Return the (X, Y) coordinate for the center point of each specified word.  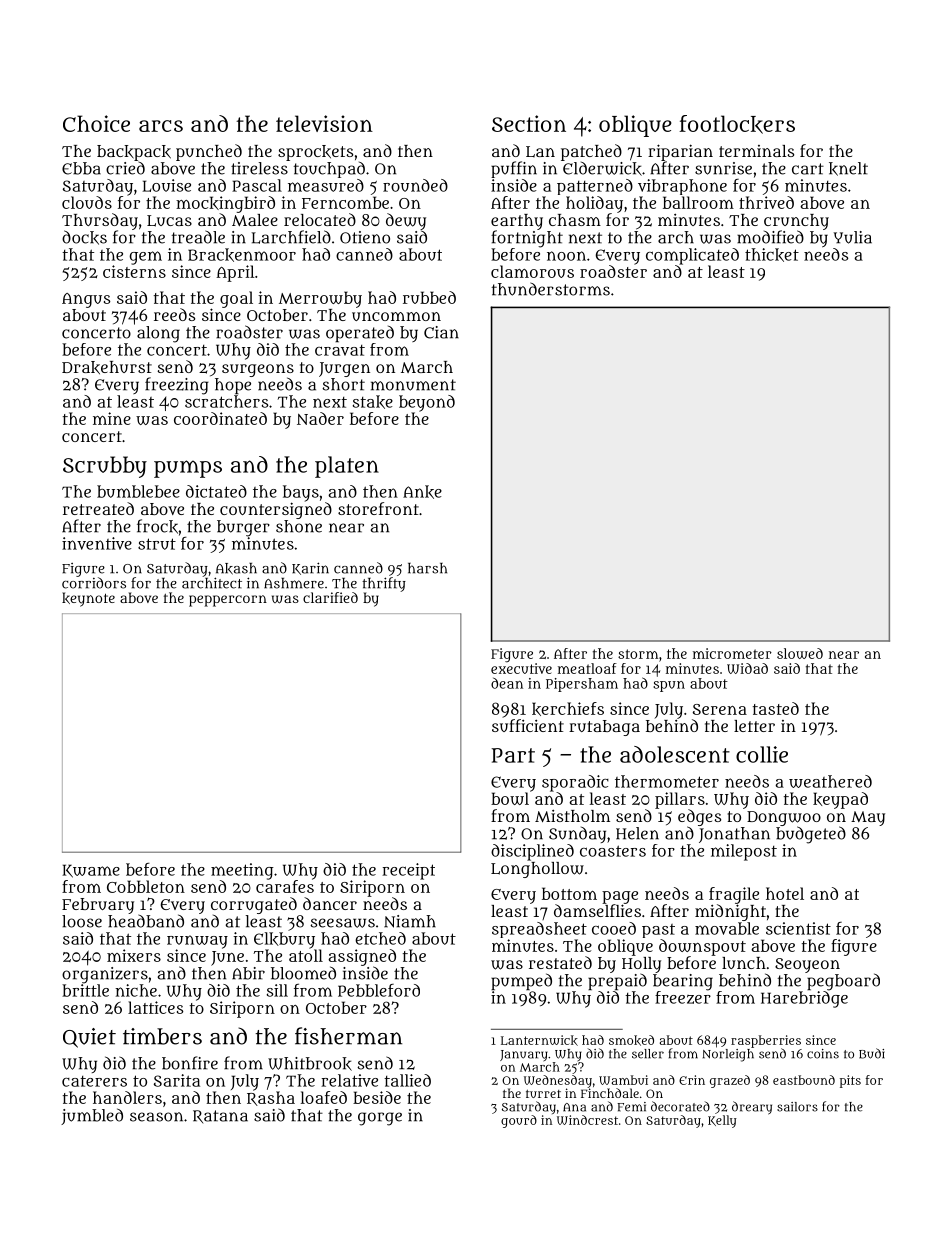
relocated (320, 219)
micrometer (732, 653)
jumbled (92, 1116)
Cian (441, 332)
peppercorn (228, 601)
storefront (378, 508)
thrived (766, 202)
